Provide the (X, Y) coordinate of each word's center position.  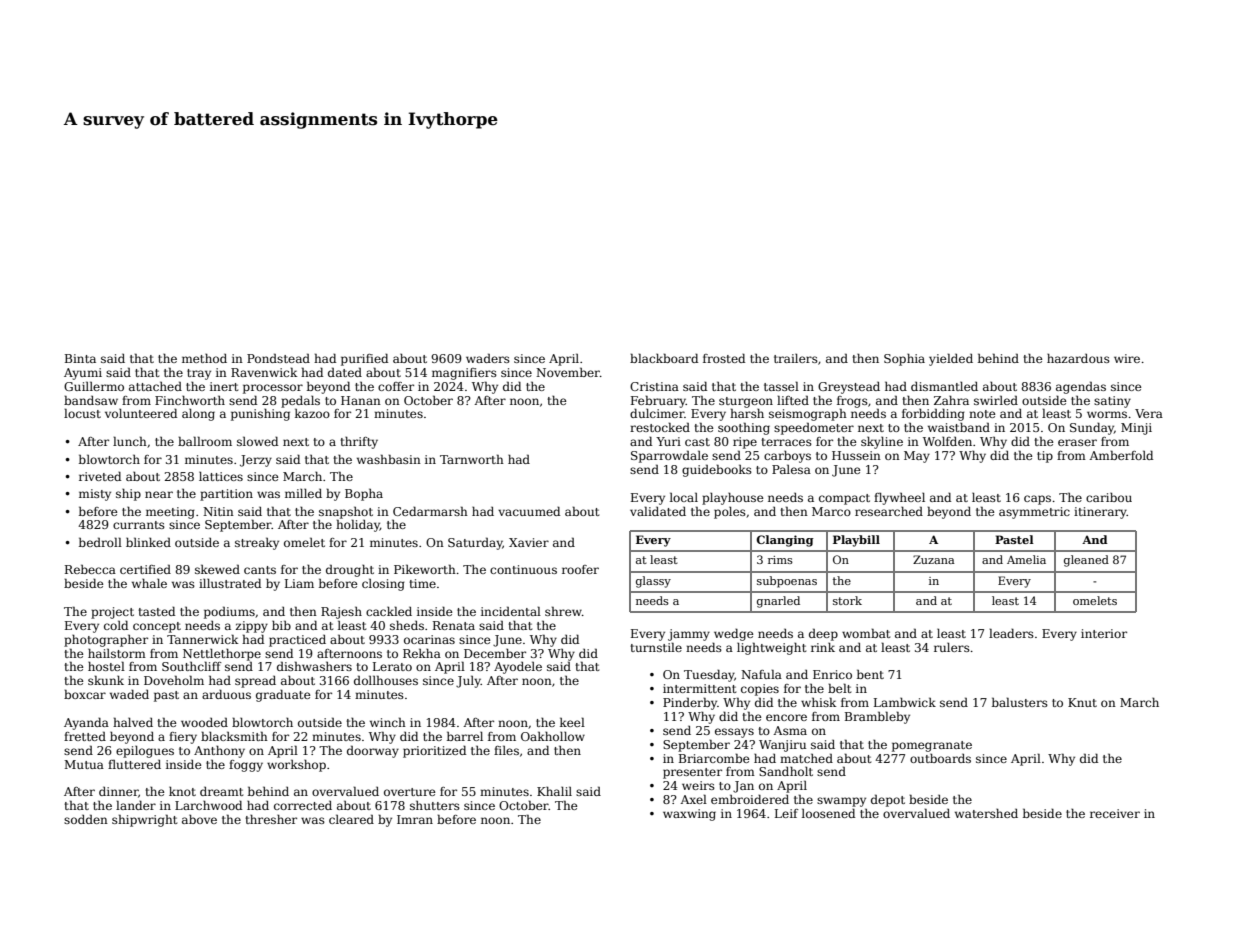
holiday (358, 525)
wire (1127, 358)
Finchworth (190, 400)
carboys (787, 457)
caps (1037, 500)
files (506, 750)
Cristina (654, 386)
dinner (118, 791)
